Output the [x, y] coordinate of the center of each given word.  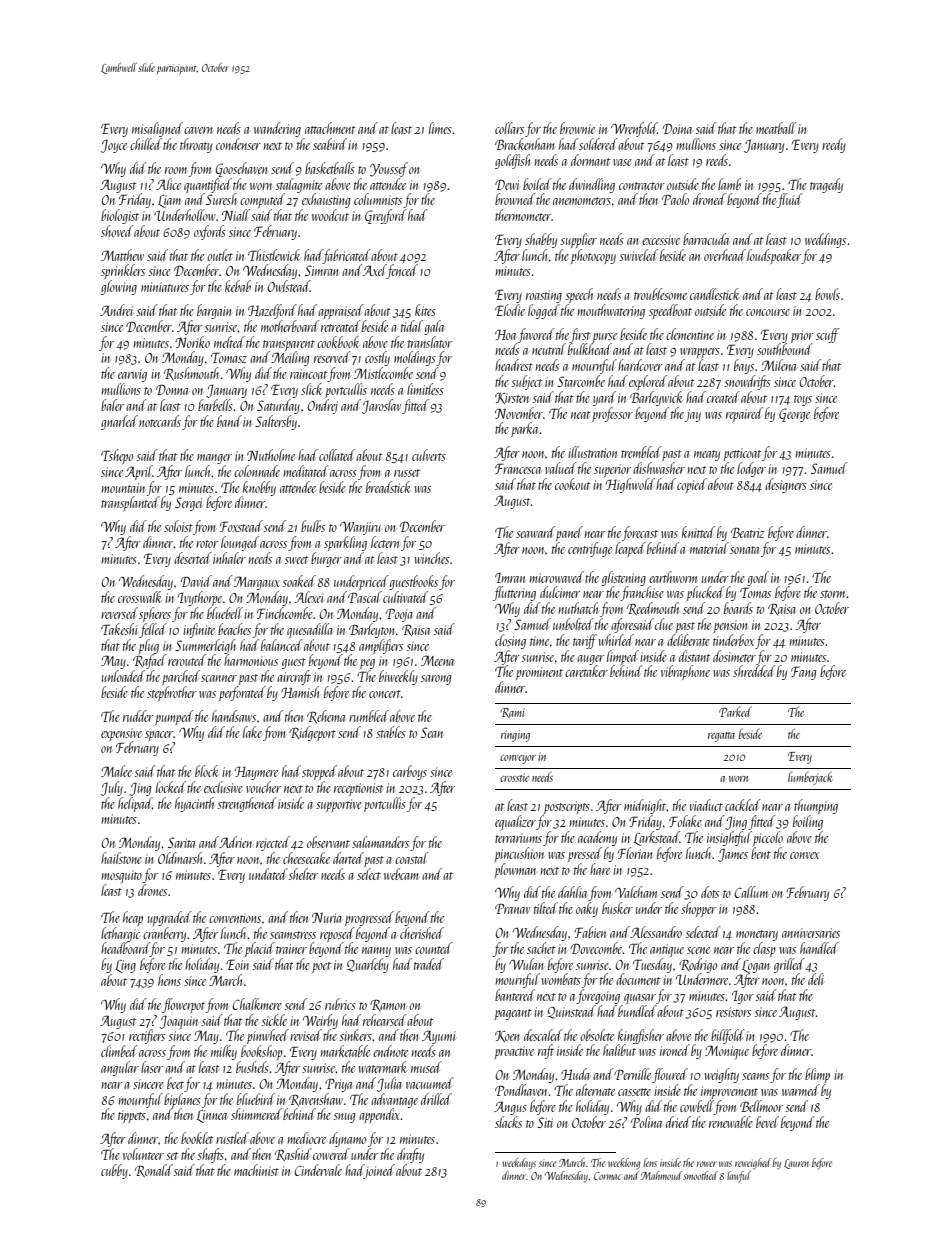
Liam [169, 201]
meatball [776, 128]
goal [758, 578]
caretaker [586, 671]
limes [440, 128]
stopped [319, 772]
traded [429, 964]
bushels [252, 1067]
